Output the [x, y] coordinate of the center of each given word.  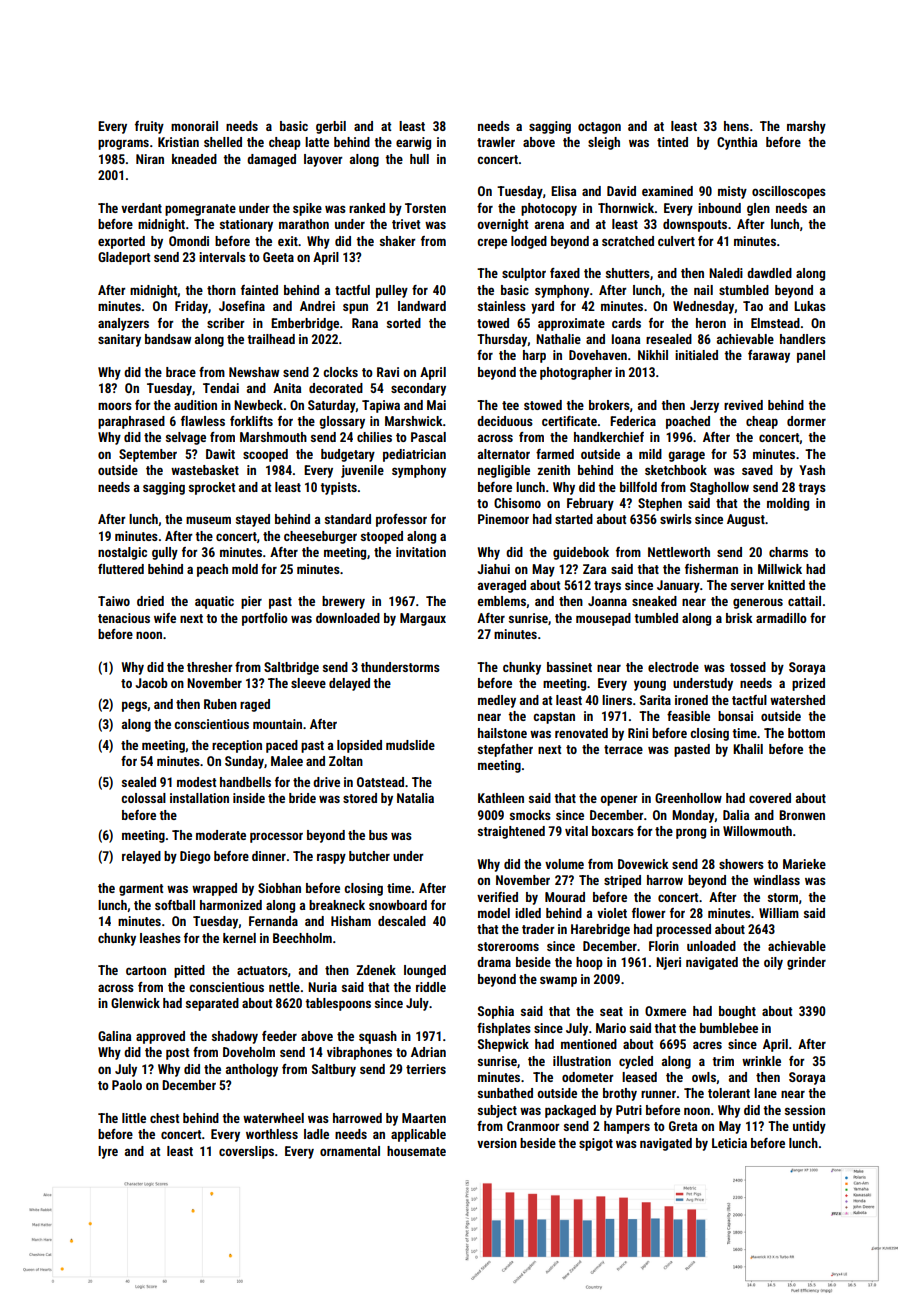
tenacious [124, 618]
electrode [673, 667]
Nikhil [653, 355]
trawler [496, 142]
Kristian [178, 142]
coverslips [246, 1152]
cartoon [146, 970]
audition [195, 405]
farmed [555, 454]
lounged [425, 971]
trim [723, 1061]
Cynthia [737, 143]
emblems [502, 601]
